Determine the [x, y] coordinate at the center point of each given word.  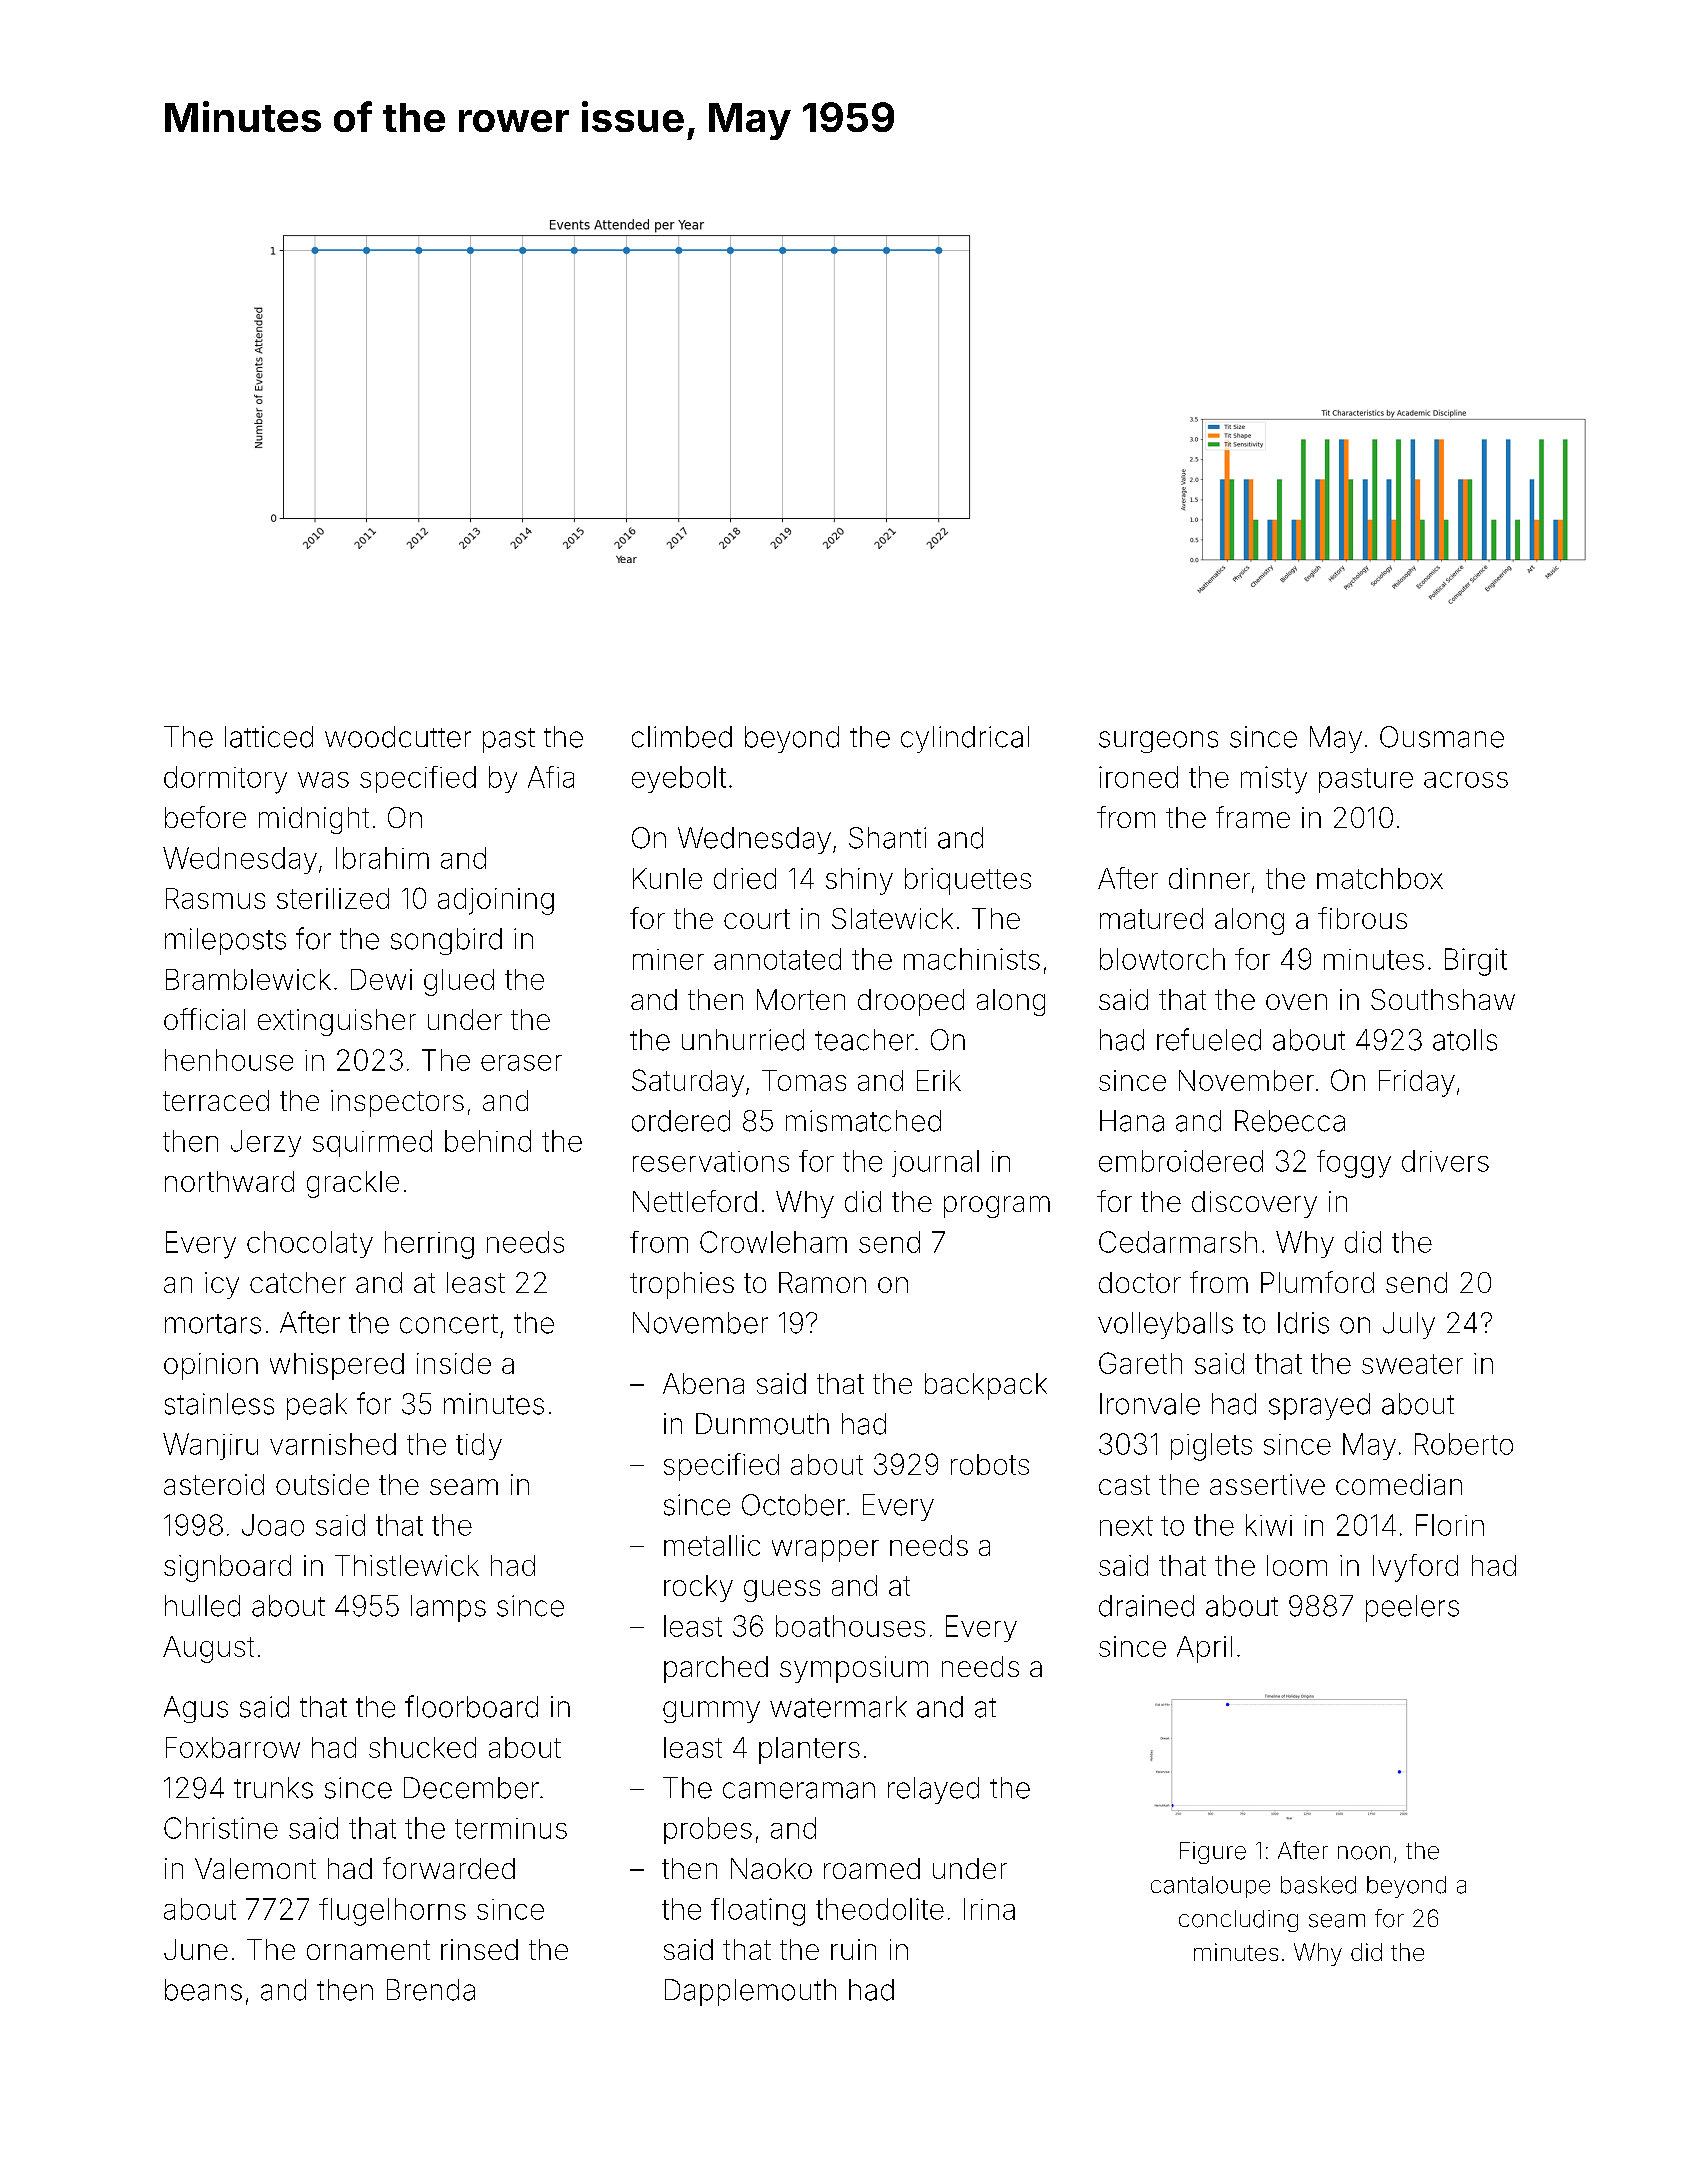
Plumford [1317, 1282]
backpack [986, 1386]
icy [222, 1285]
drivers [1445, 1161]
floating [758, 1912]
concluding [1238, 1921]
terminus [511, 1828]
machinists [972, 959]
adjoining [496, 901]
